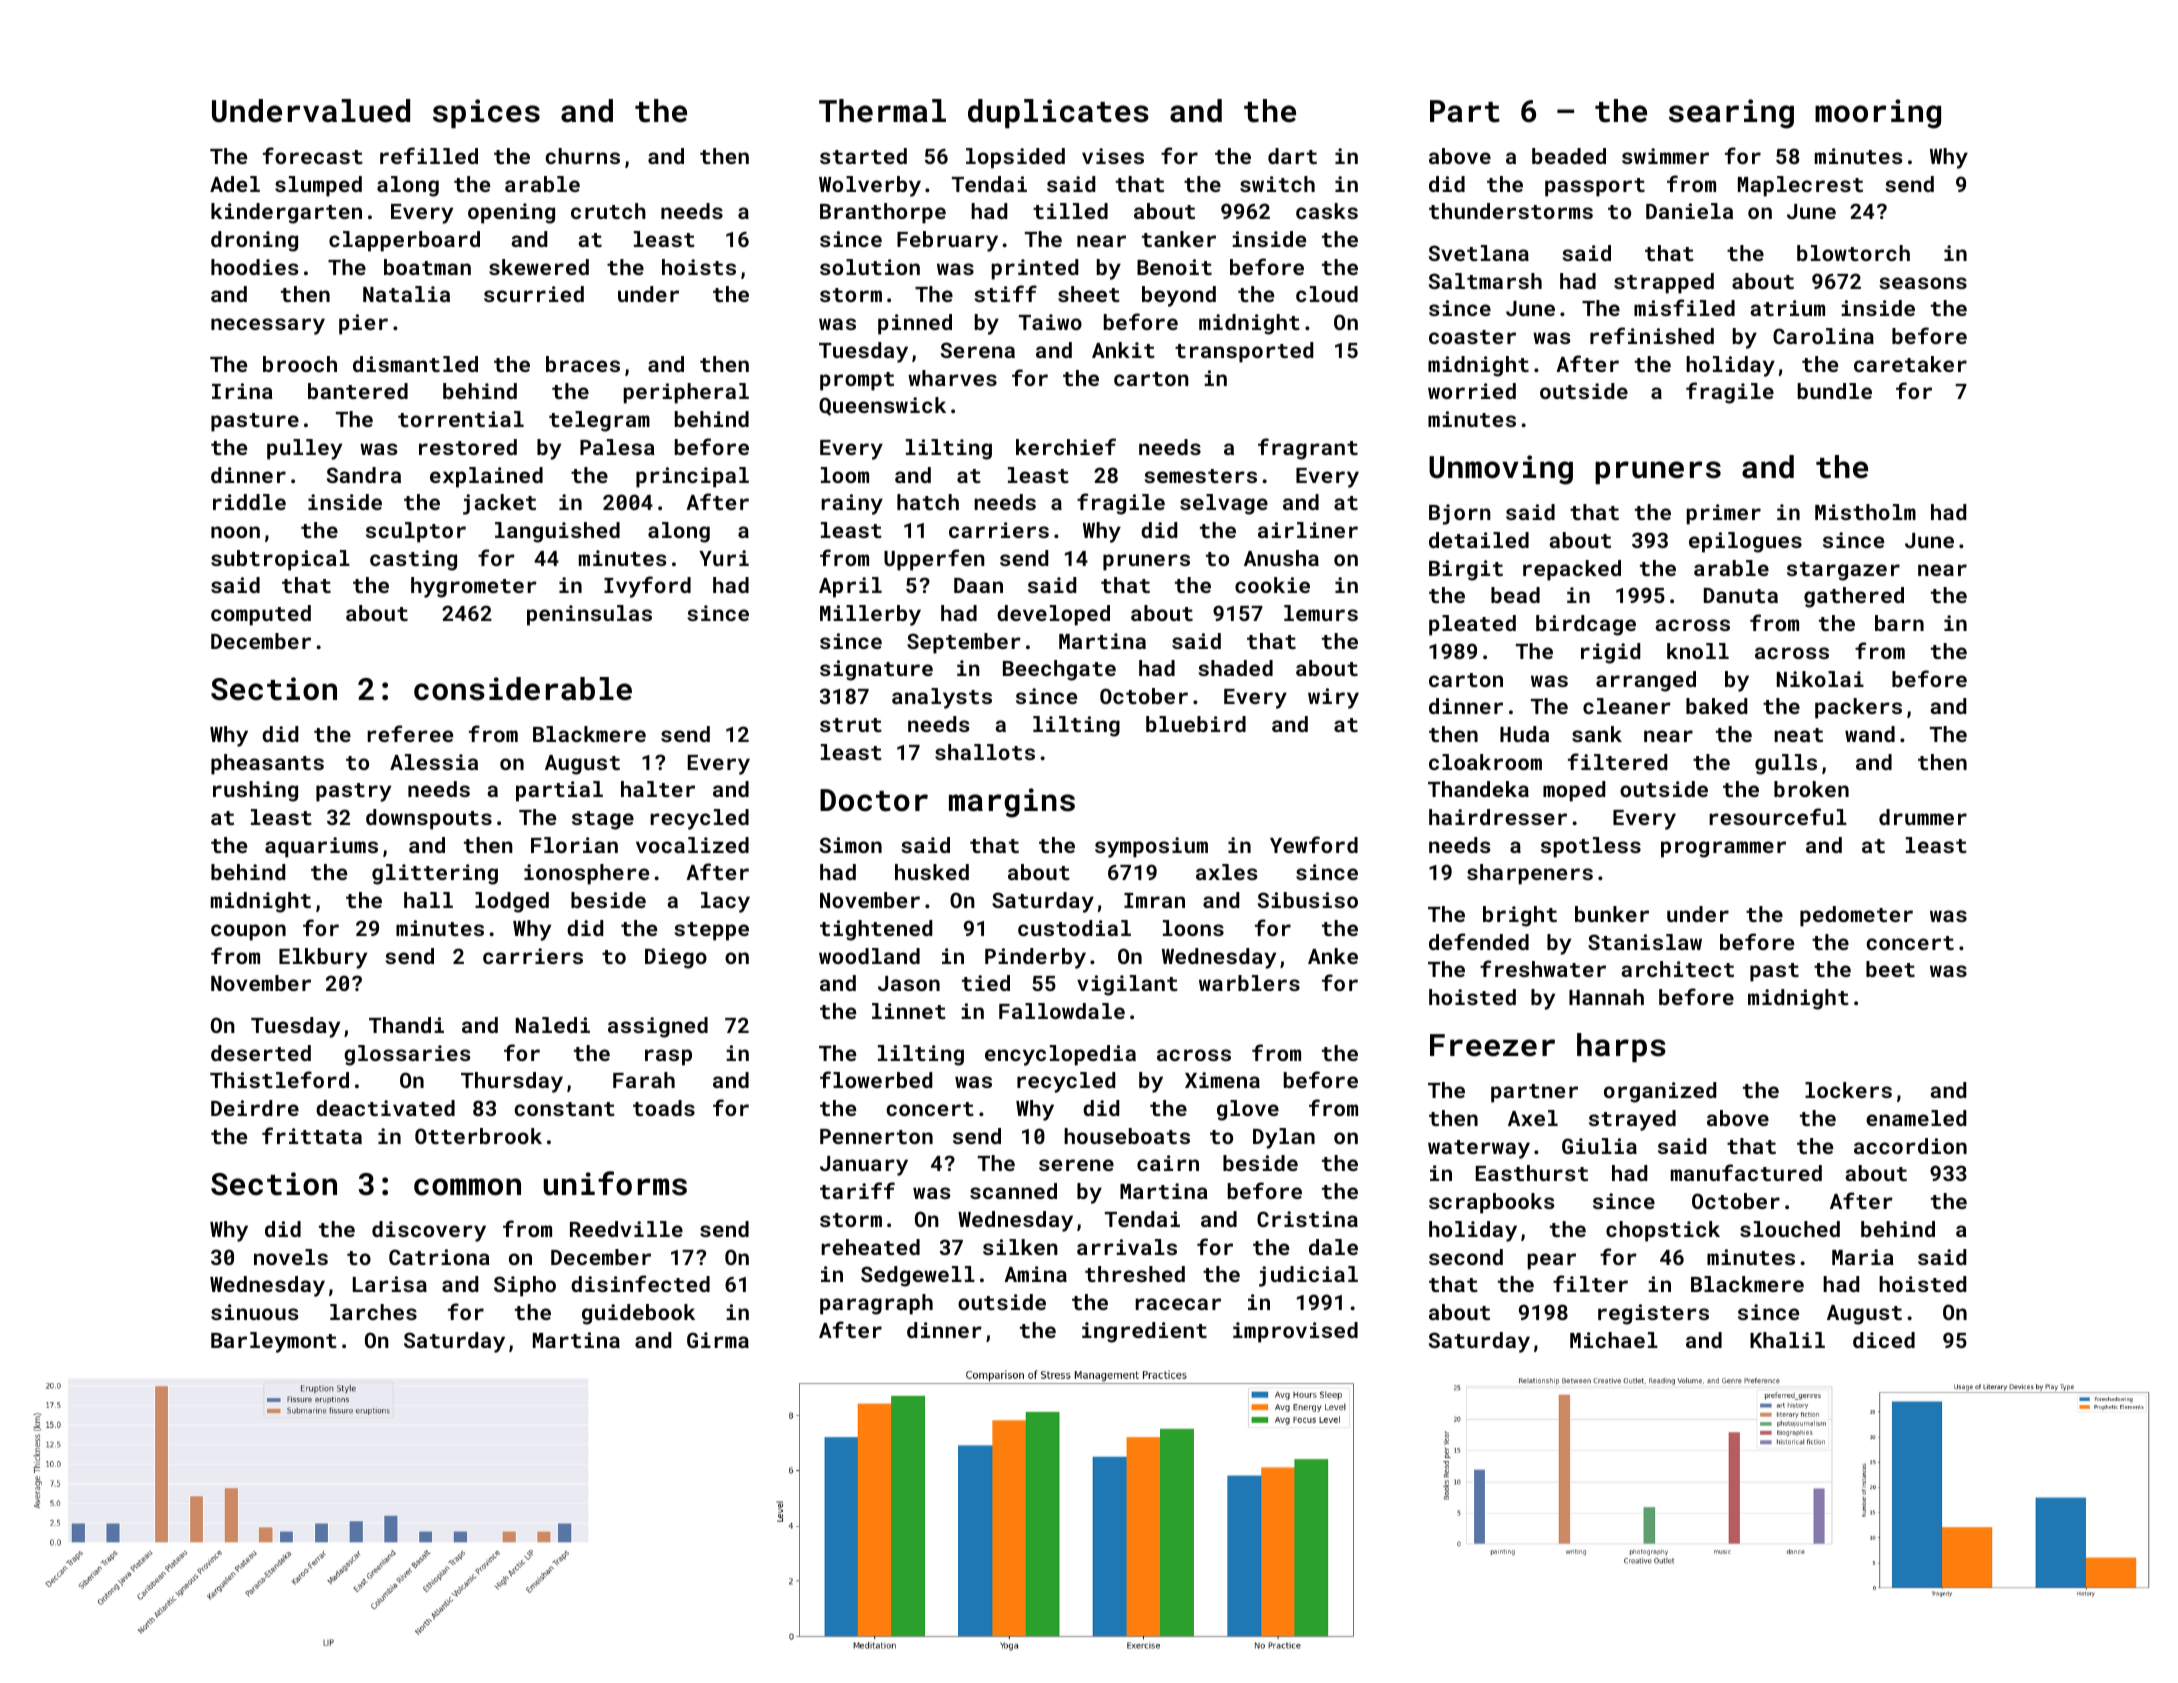  What do you see at coordinates (1295, 1332) in the screenshot?
I see `improvised` at bounding box center [1295, 1332].
